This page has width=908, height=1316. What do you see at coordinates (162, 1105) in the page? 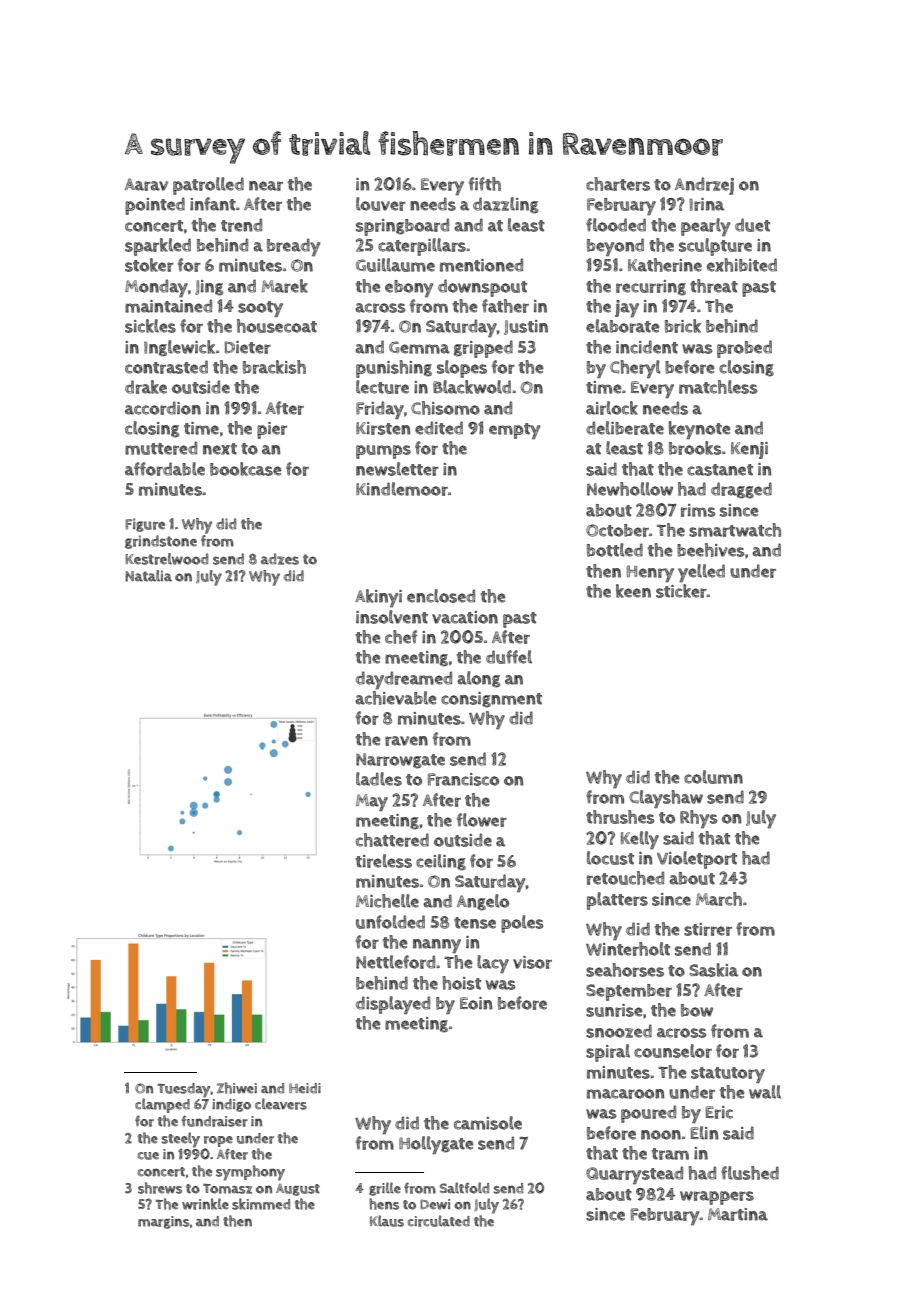
I see `clamped` at bounding box center [162, 1105].
